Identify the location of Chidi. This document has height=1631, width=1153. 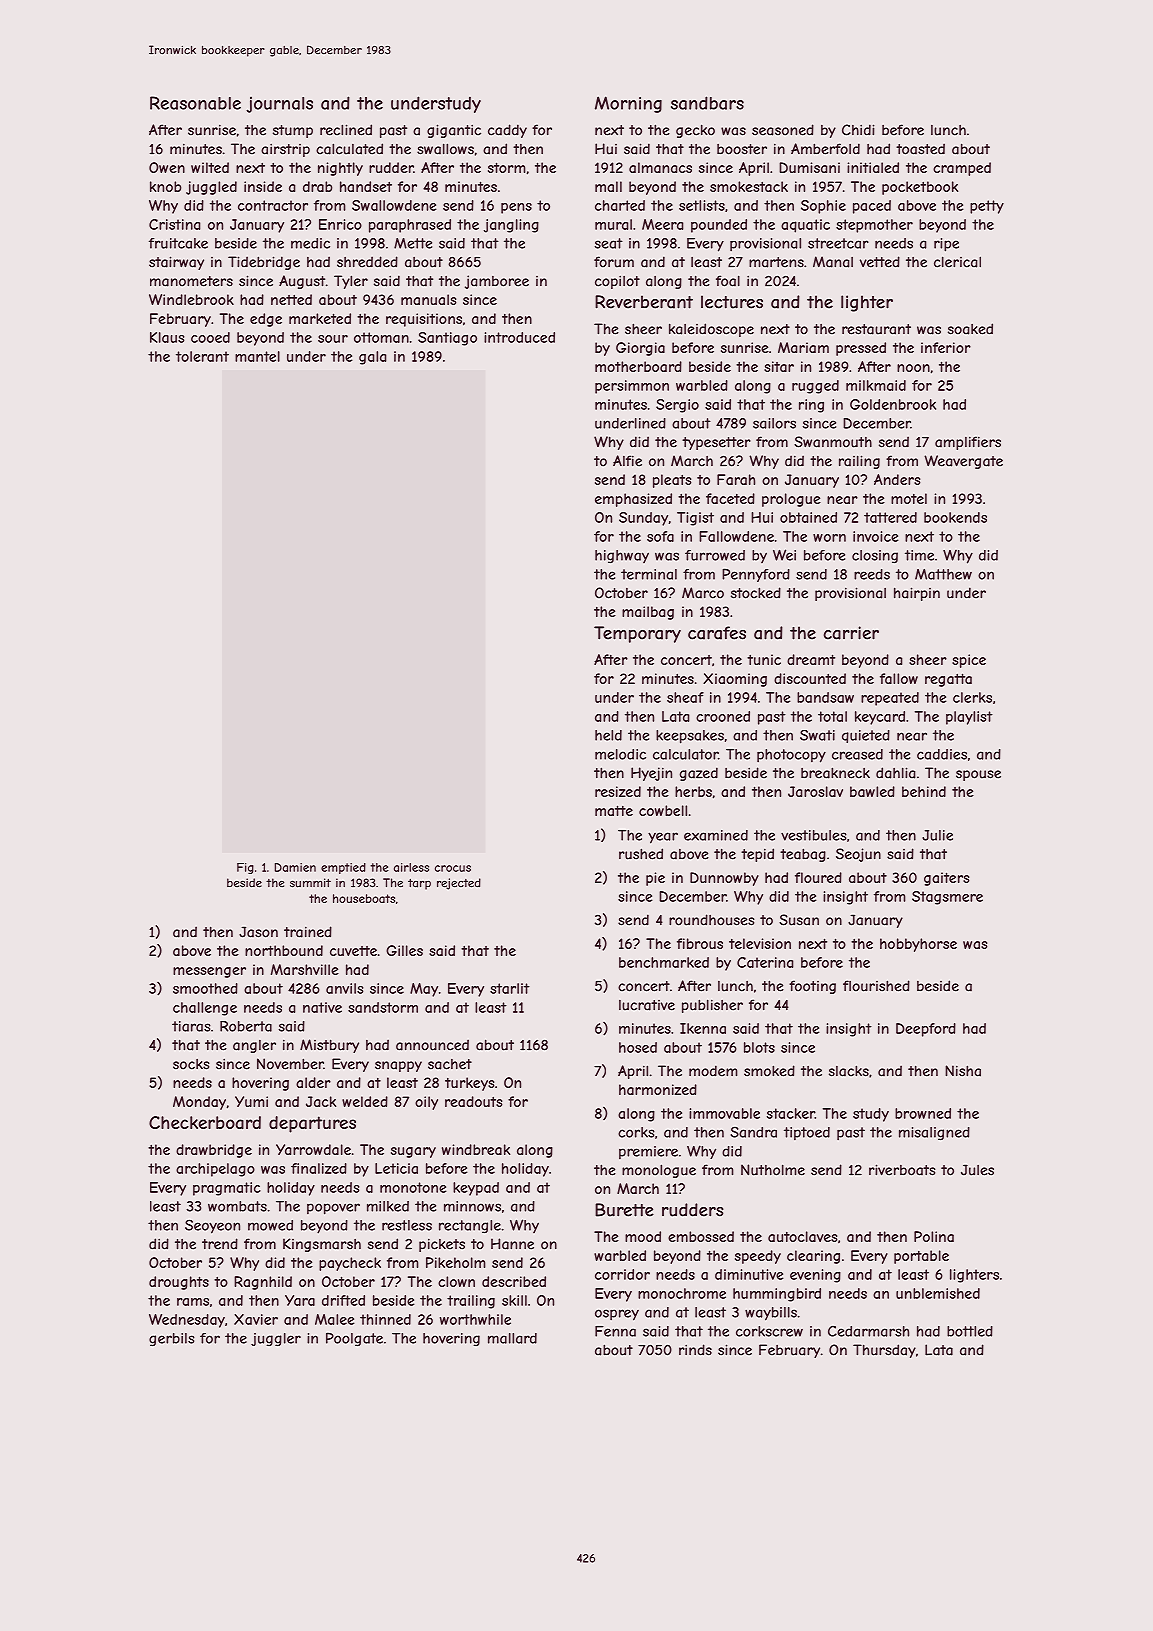
(858, 130).
